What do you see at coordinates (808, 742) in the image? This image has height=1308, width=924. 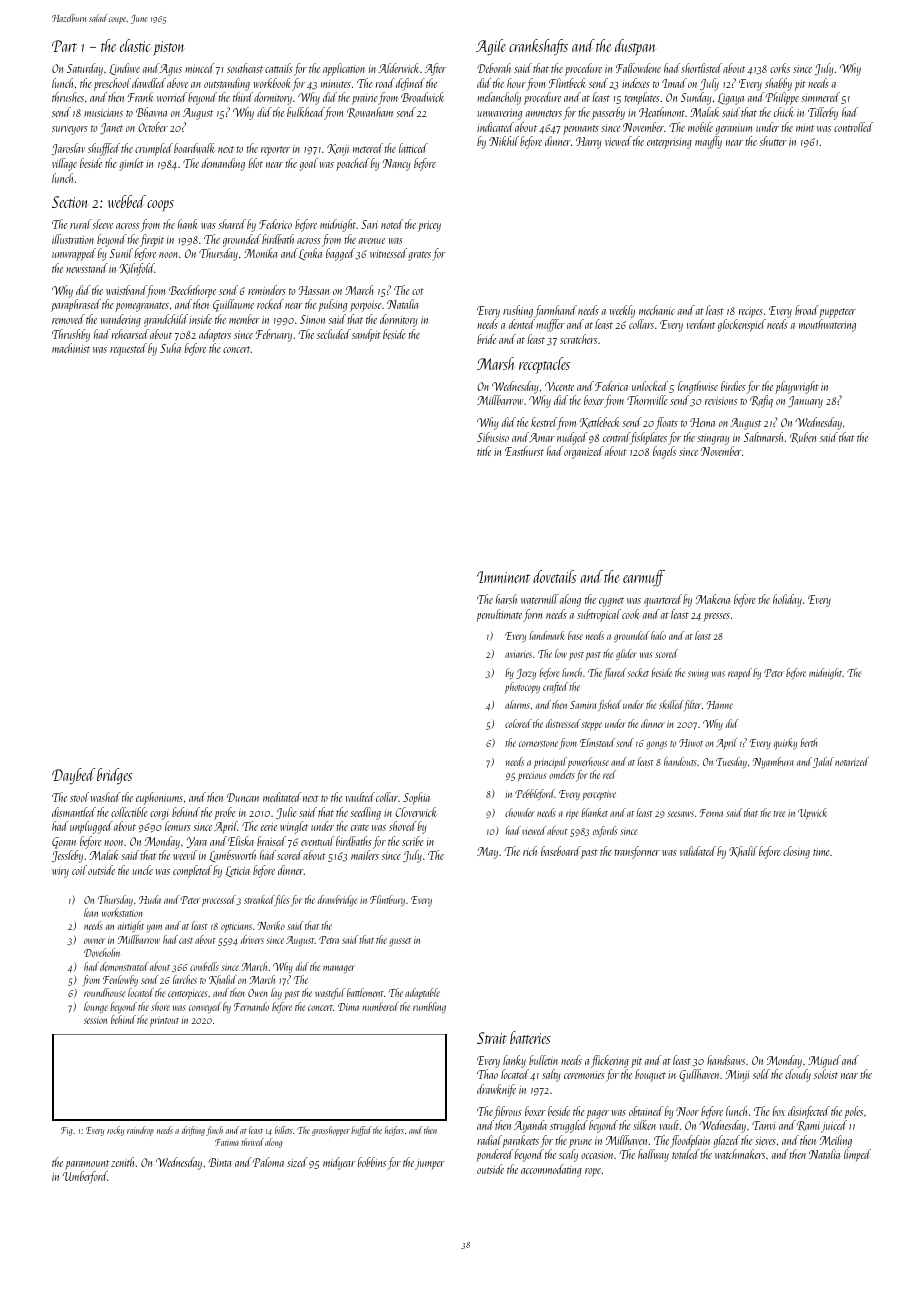 I see `berth` at bounding box center [808, 742].
